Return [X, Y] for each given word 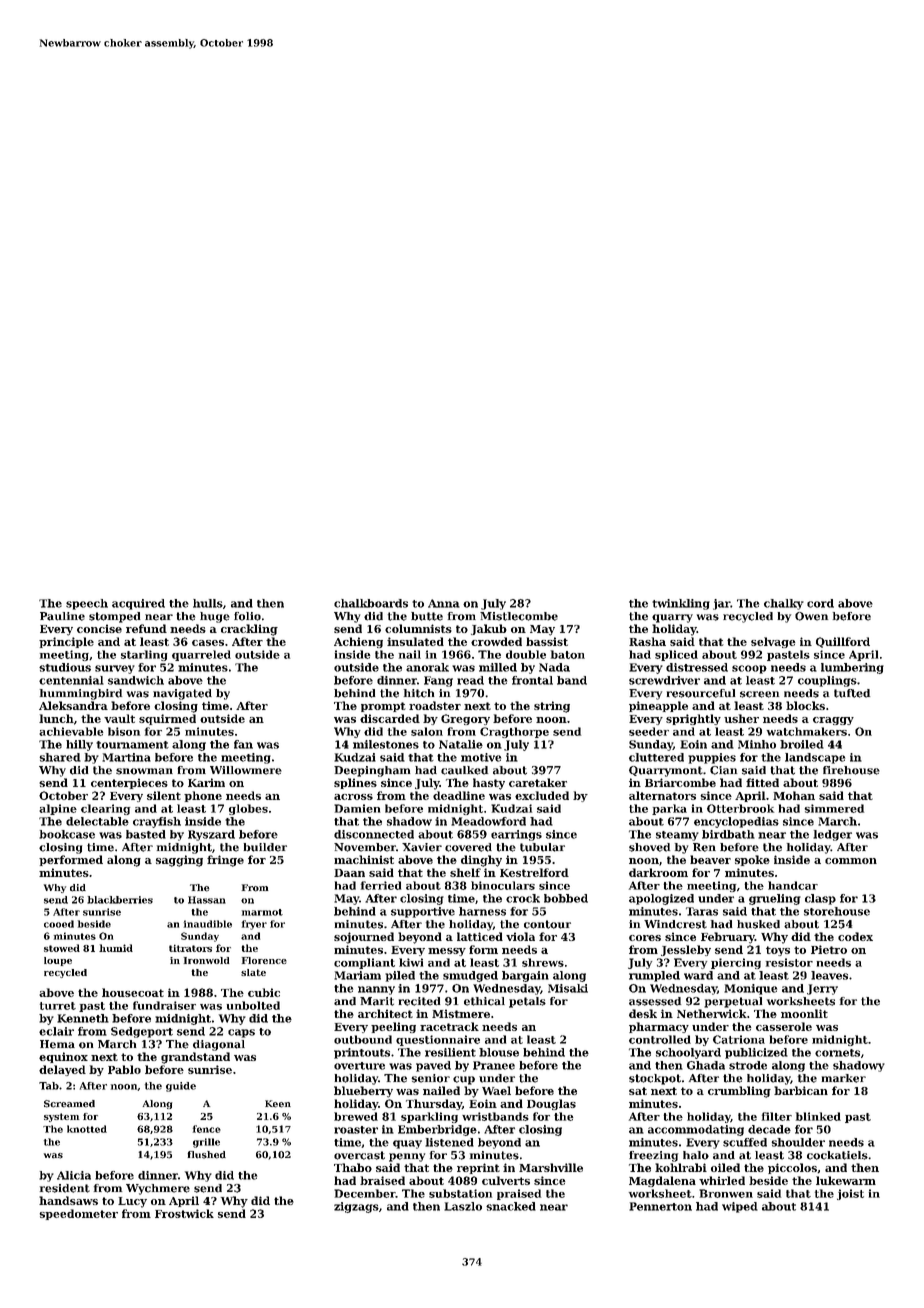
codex [855, 936]
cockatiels [837, 1155]
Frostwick [184, 1213]
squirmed [167, 719]
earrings [516, 835]
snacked [511, 1206]
